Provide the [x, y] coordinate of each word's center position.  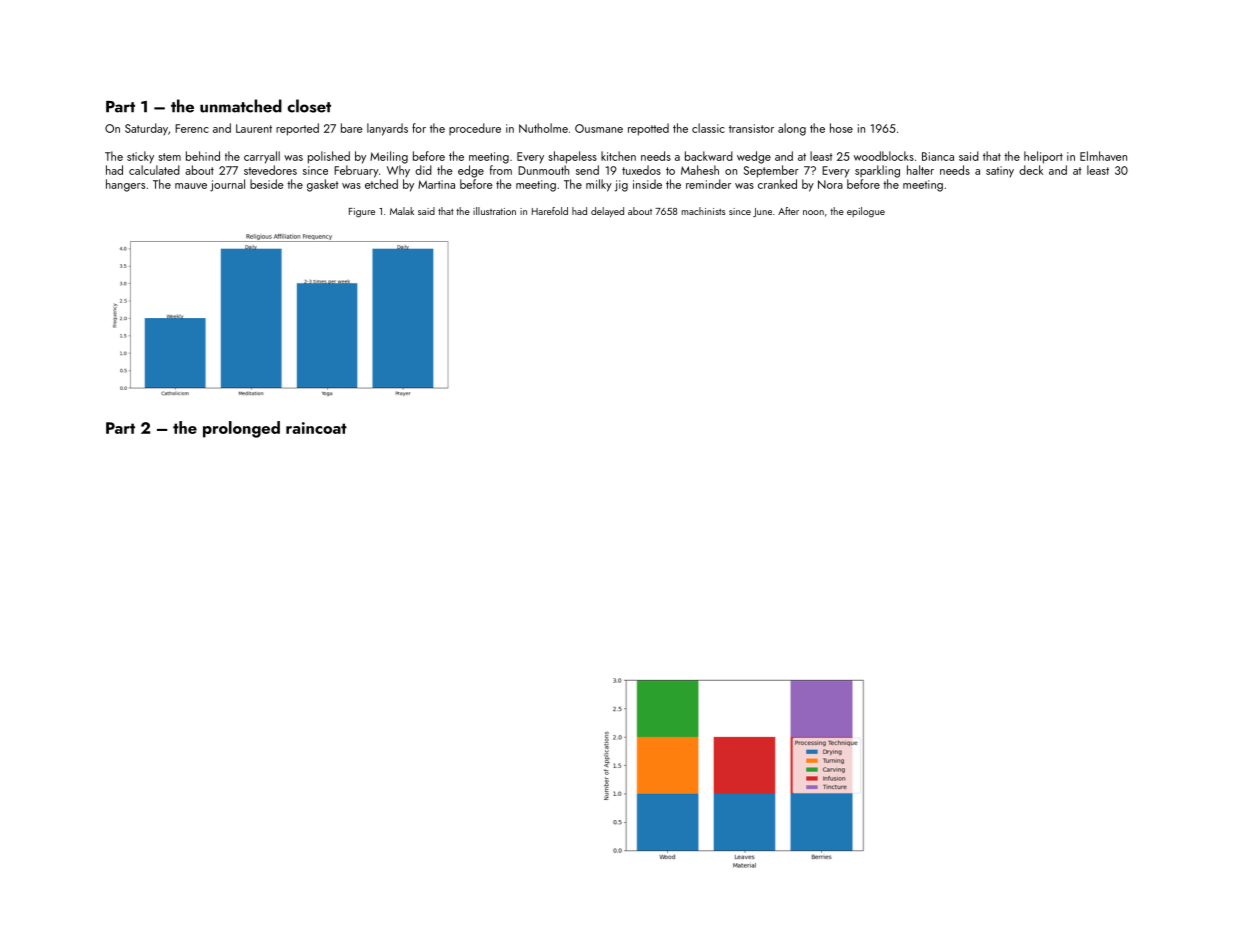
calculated [154, 170]
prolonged [241, 429]
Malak [402, 211]
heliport [1043, 157]
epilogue [866, 212]
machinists [704, 211]
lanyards [387, 129]
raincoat [316, 428]
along [792, 129]
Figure [362, 213]
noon [813, 212]
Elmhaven [1103, 156]
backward [709, 156]
